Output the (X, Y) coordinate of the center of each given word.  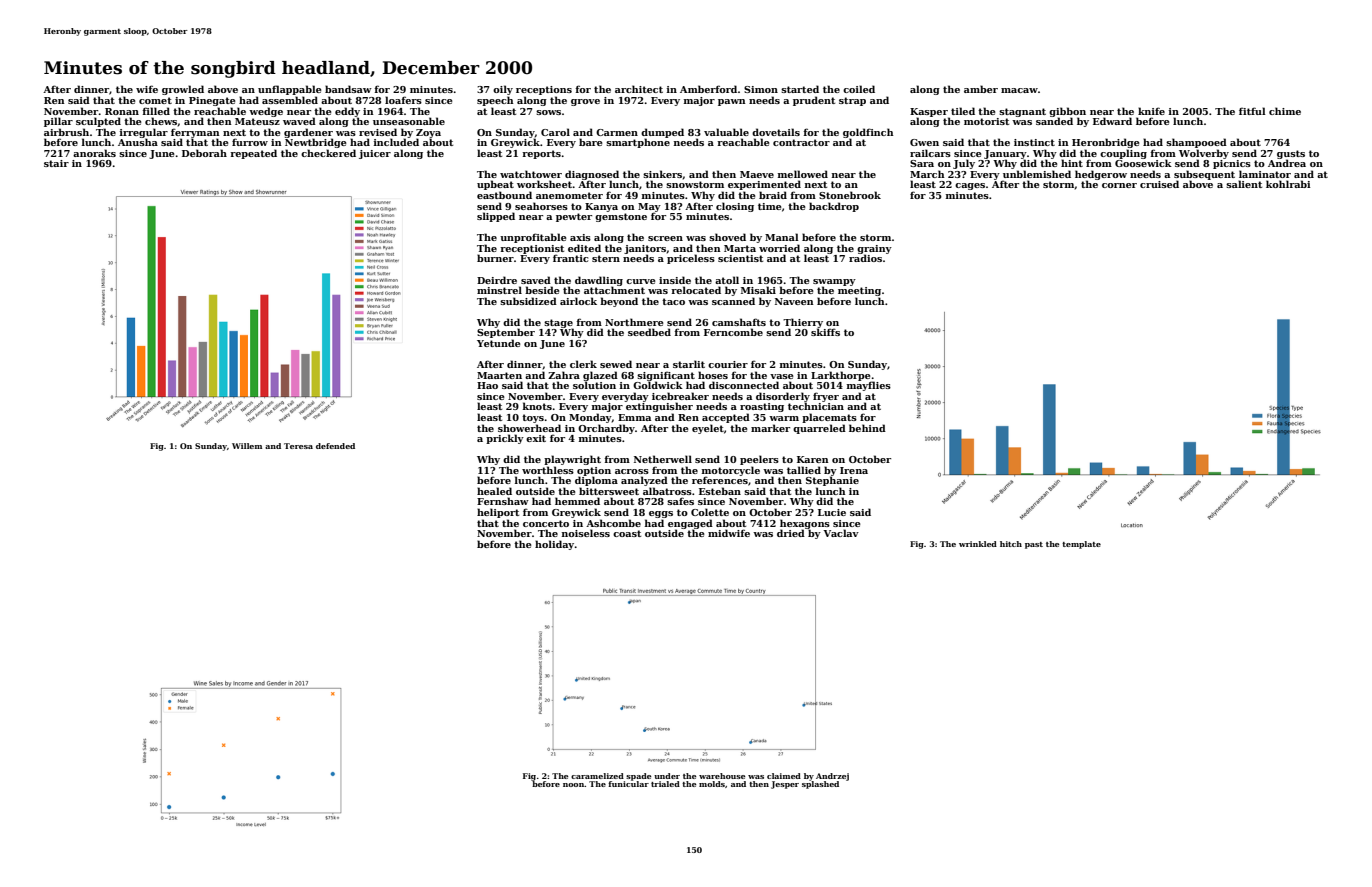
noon (574, 785)
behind (867, 428)
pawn (732, 102)
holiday (554, 545)
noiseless (586, 533)
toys (533, 418)
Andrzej (832, 777)
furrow (250, 142)
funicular (628, 784)
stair (56, 163)
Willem (247, 446)
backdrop (834, 207)
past (1034, 545)
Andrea (1287, 163)
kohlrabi (1288, 184)
